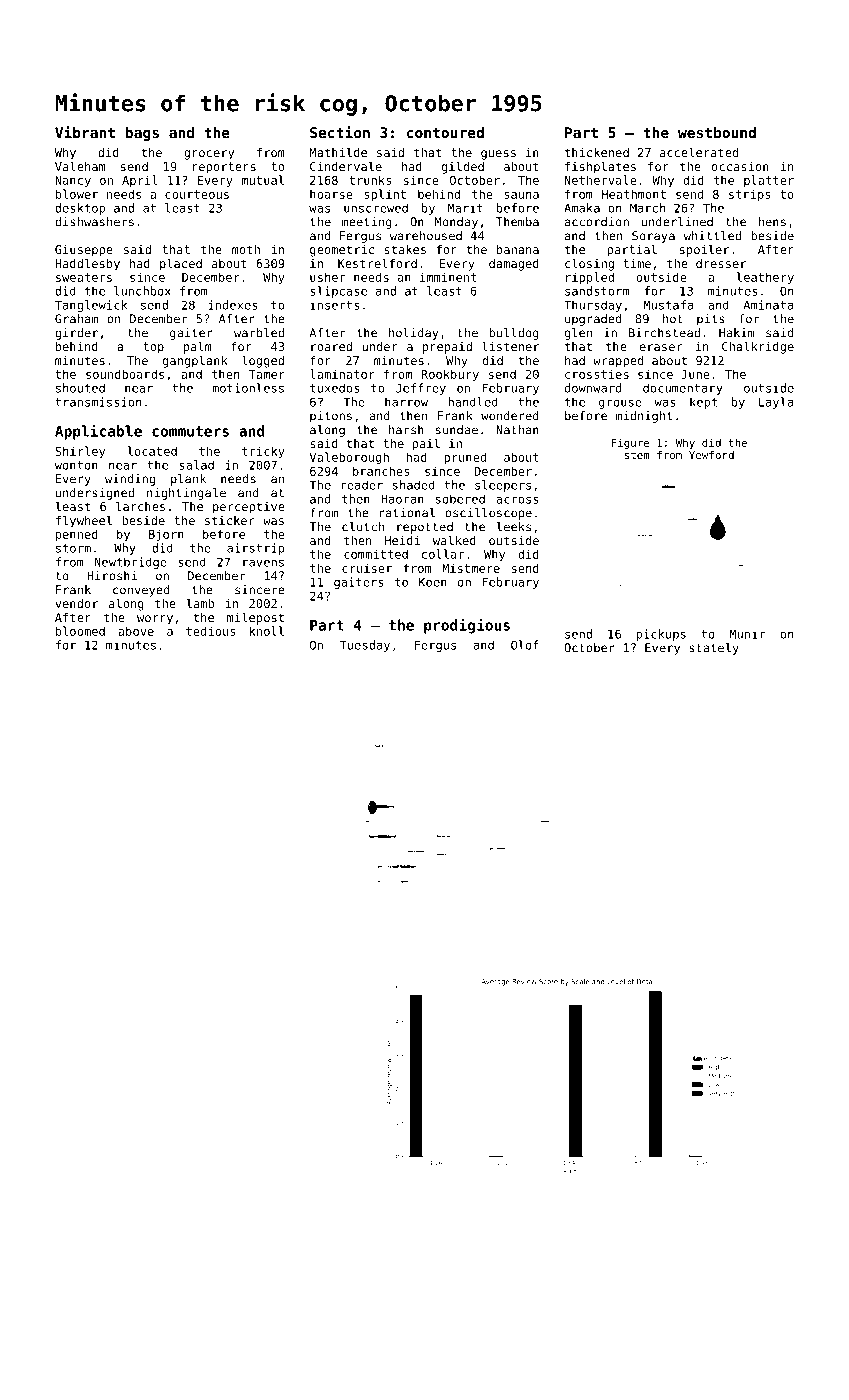  I want to click on thickened, so click(597, 152).
